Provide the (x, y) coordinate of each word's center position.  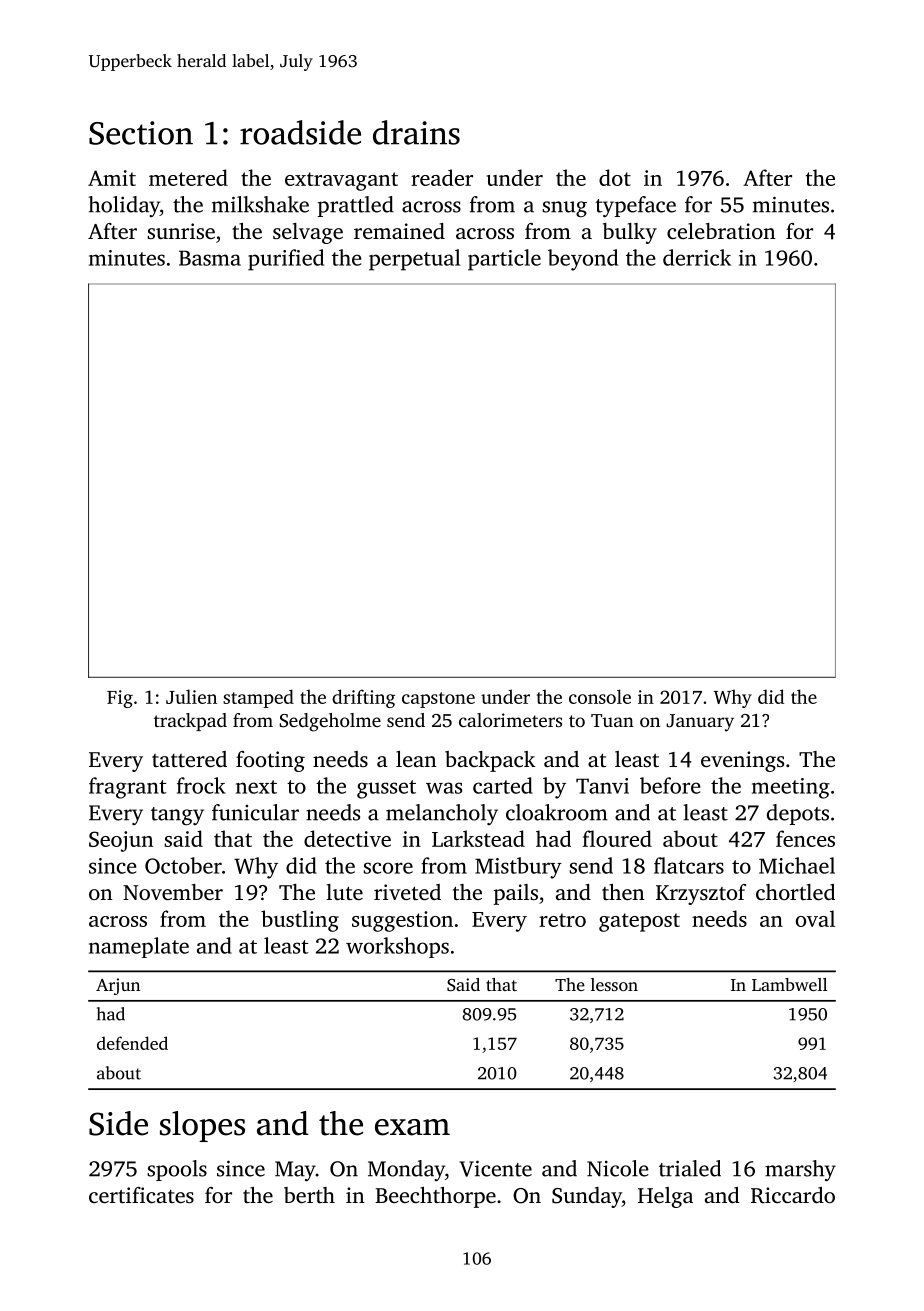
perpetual (414, 260)
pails (516, 894)
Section (141, 133)
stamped (258, 698)
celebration (721, 231)
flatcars (689, 865)
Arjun (118, 986)
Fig (120, 699)
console (600, 696)
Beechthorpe (435, 1197)
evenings (742, 761)
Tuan (612, 720)
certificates (141, 1195)
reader (442, 177)
